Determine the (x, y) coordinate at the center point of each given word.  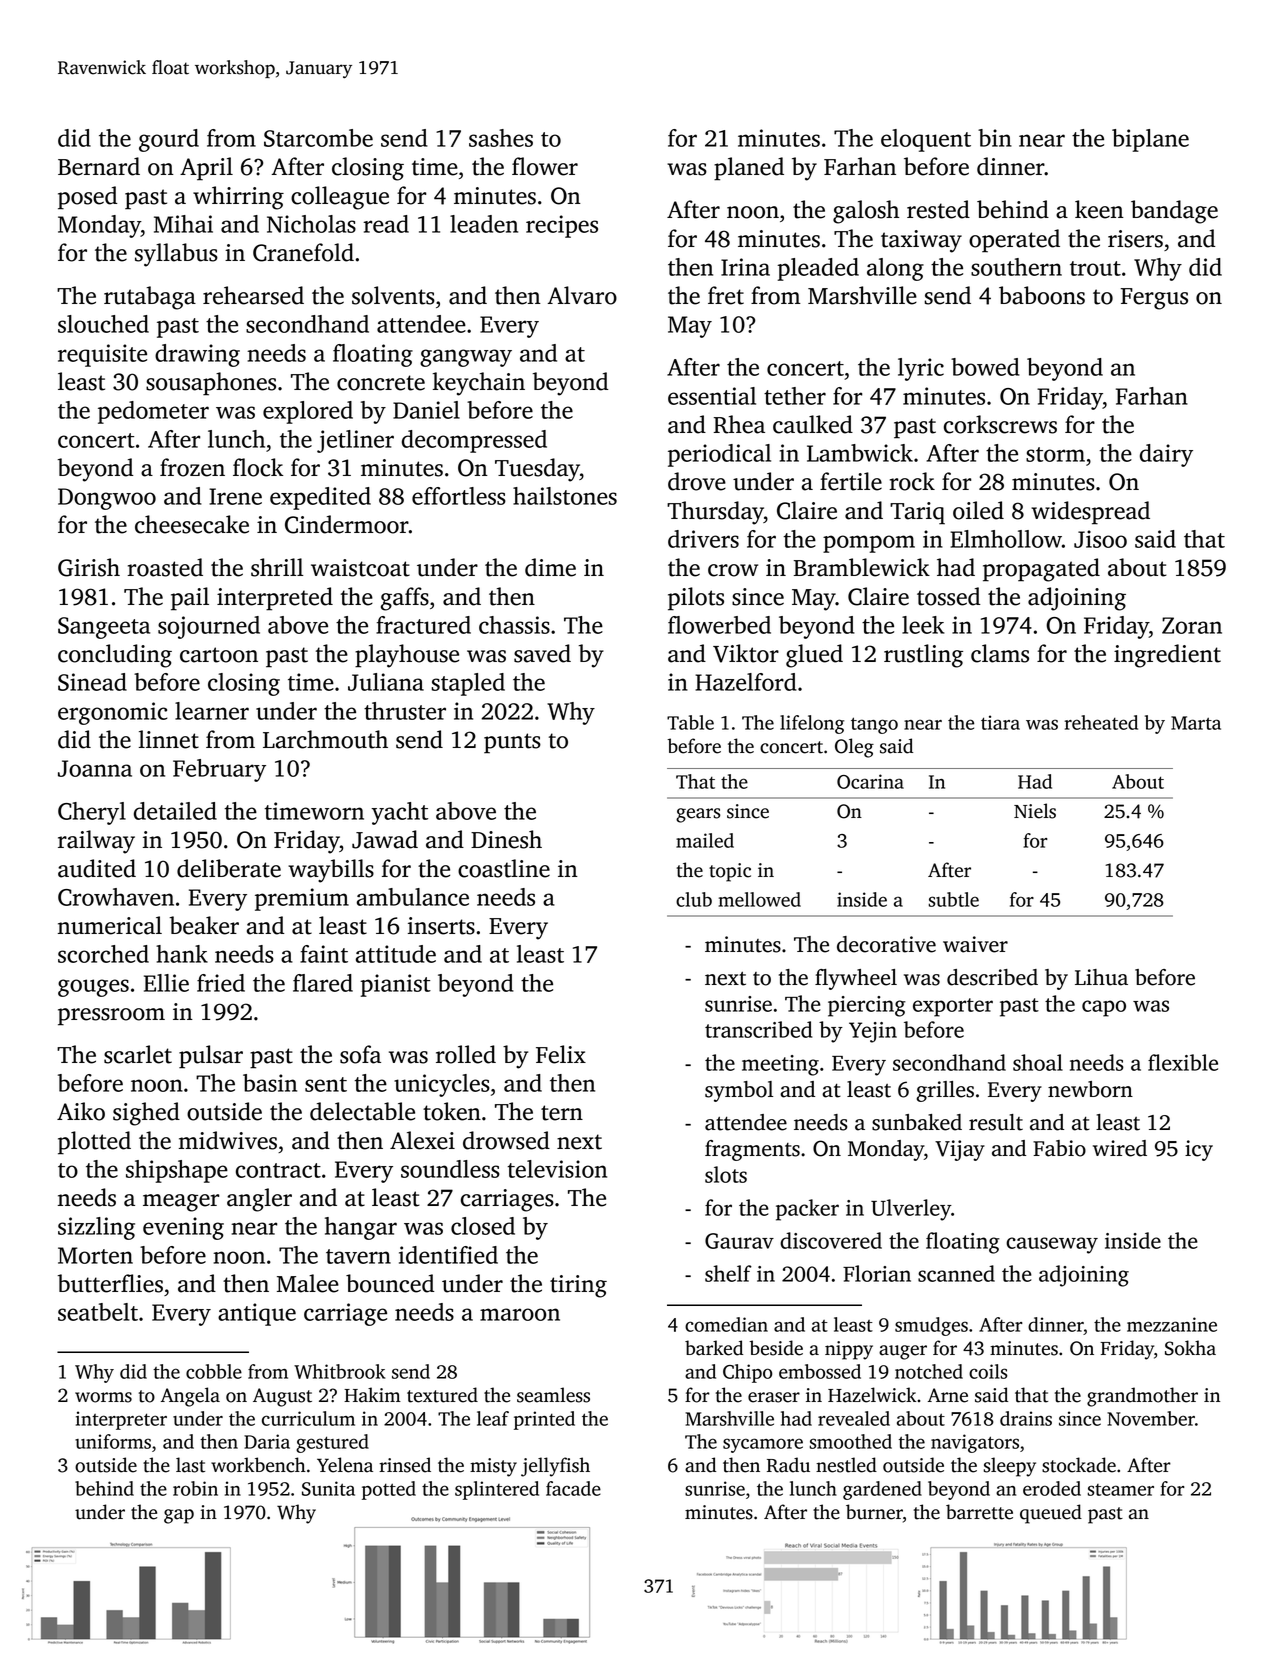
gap (179, 1516)
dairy (1166, 455)
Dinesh (506, 839)
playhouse (407, 656)
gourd (169, 140)
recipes (562, 226)
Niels (1035, 811)
